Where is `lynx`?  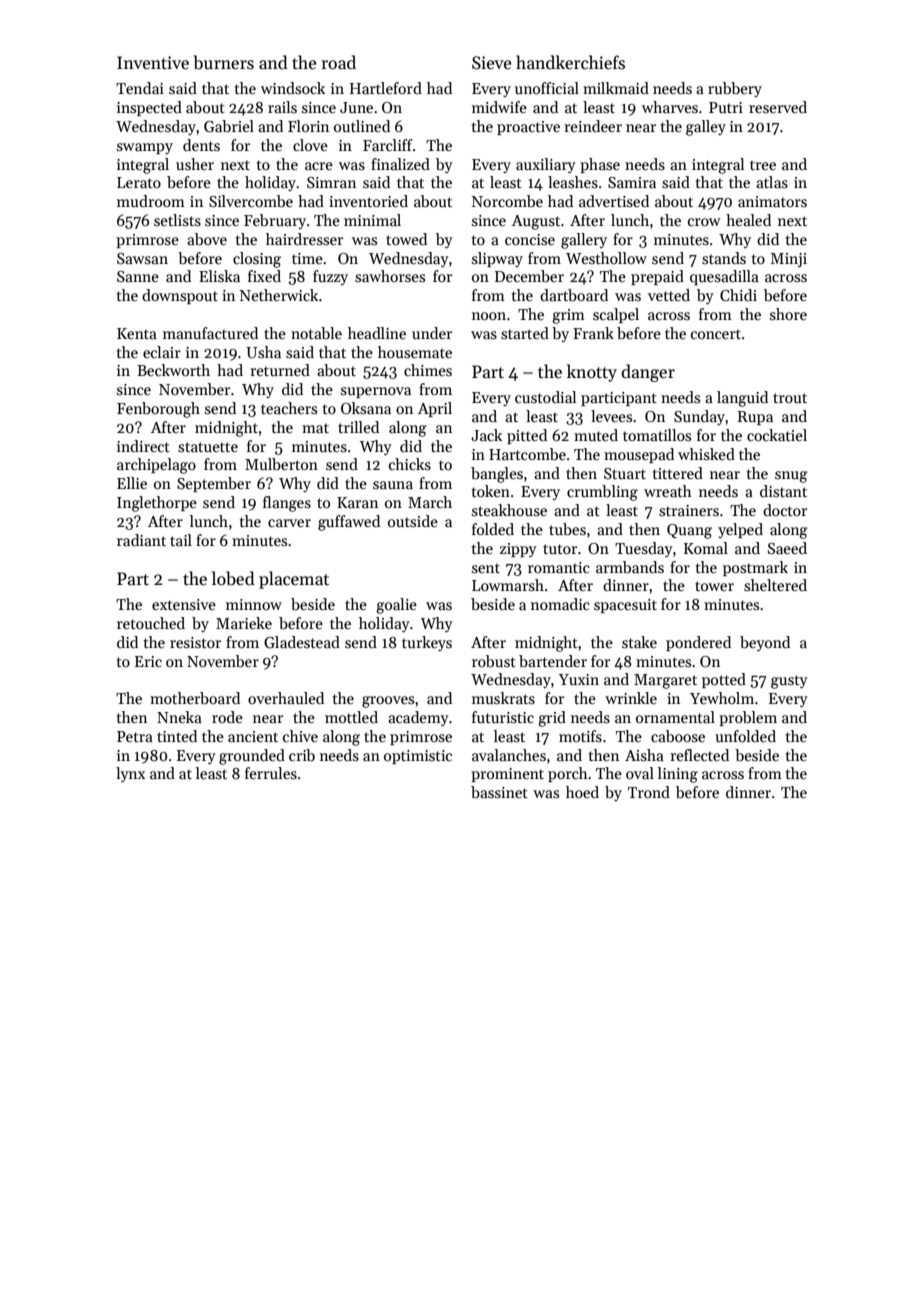 lynx is located at coordinates (130, 774).
